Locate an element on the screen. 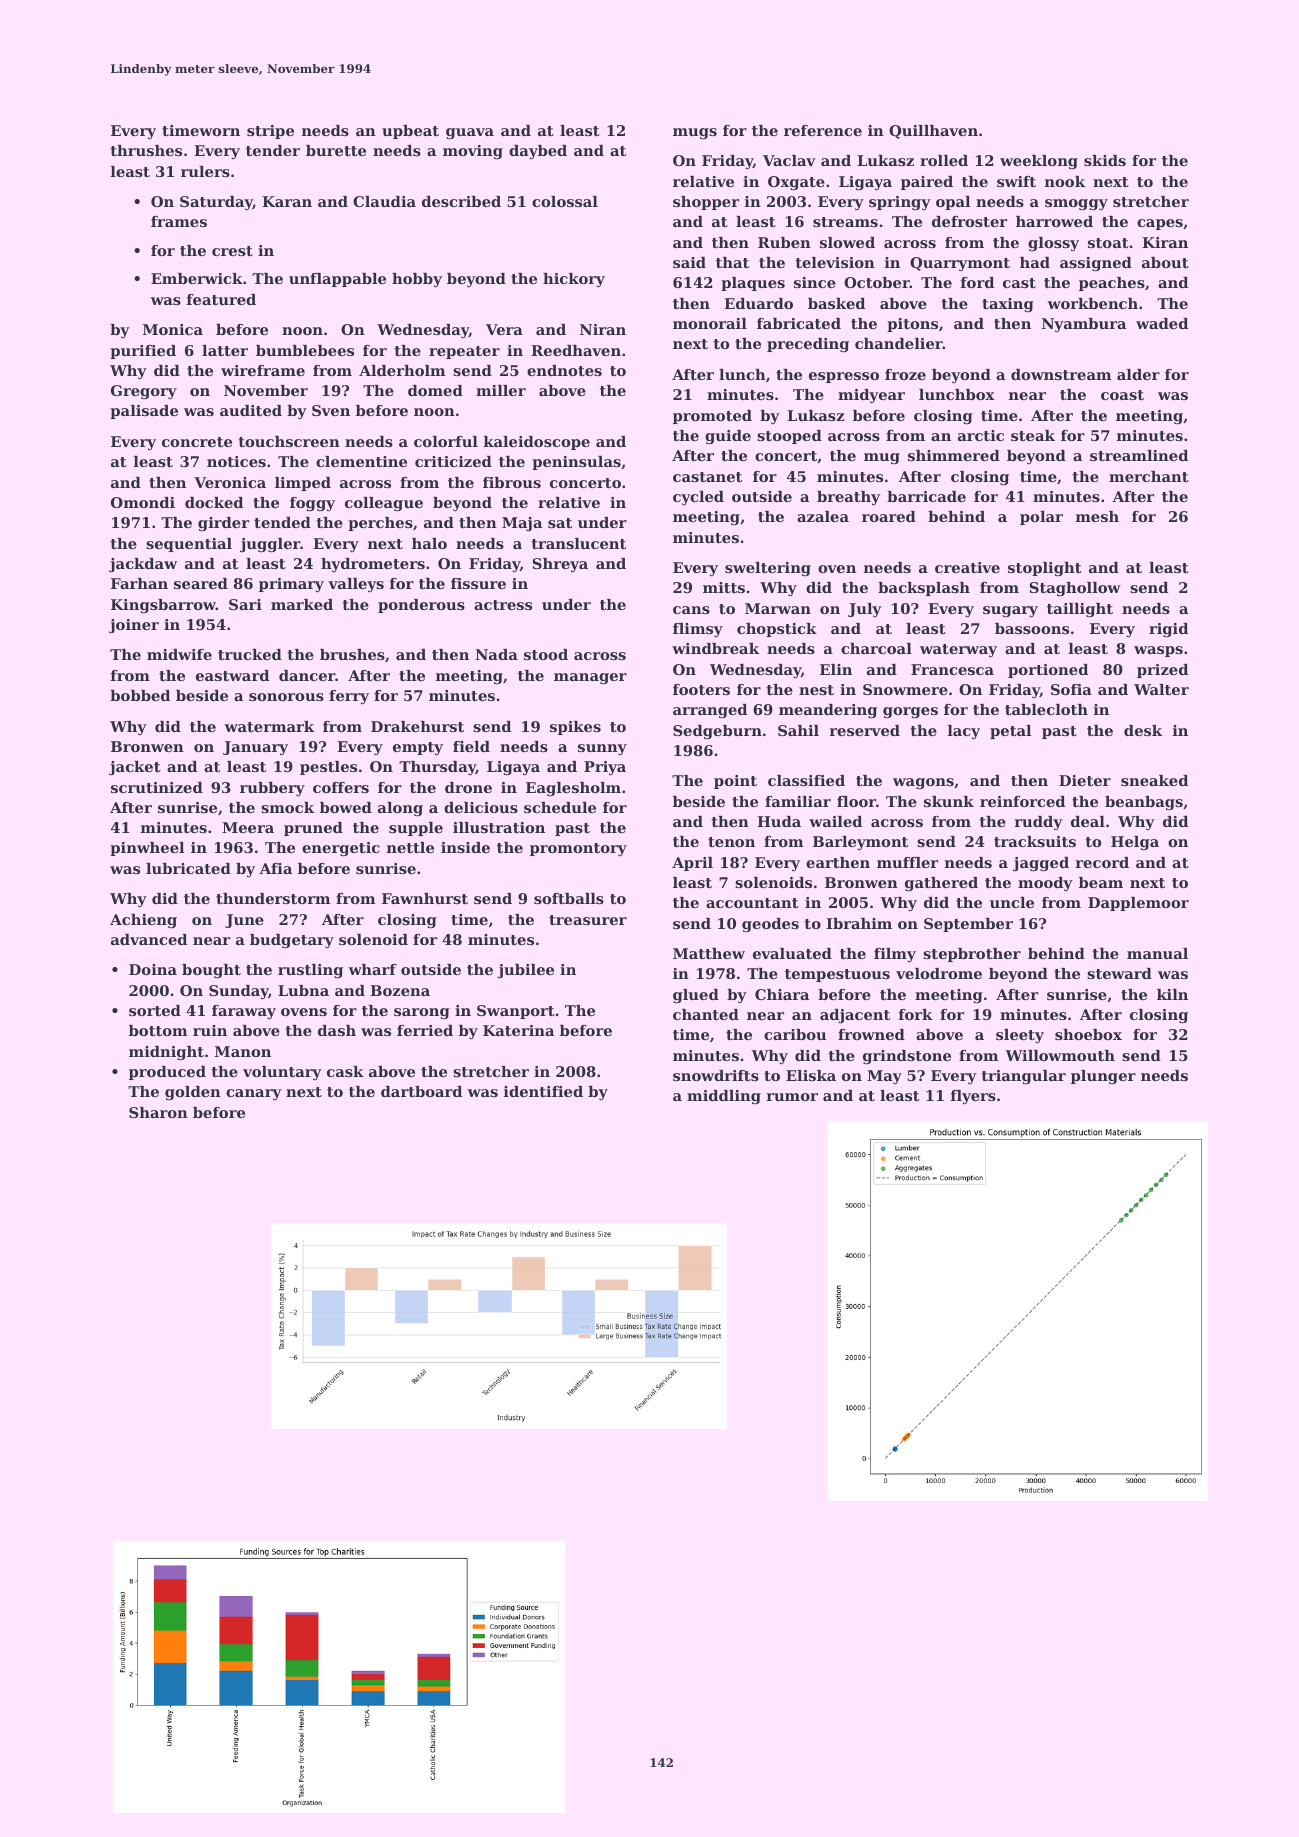 The image size is (1299, 1837). Fawnhurst is located at coordinates (425, 898).
